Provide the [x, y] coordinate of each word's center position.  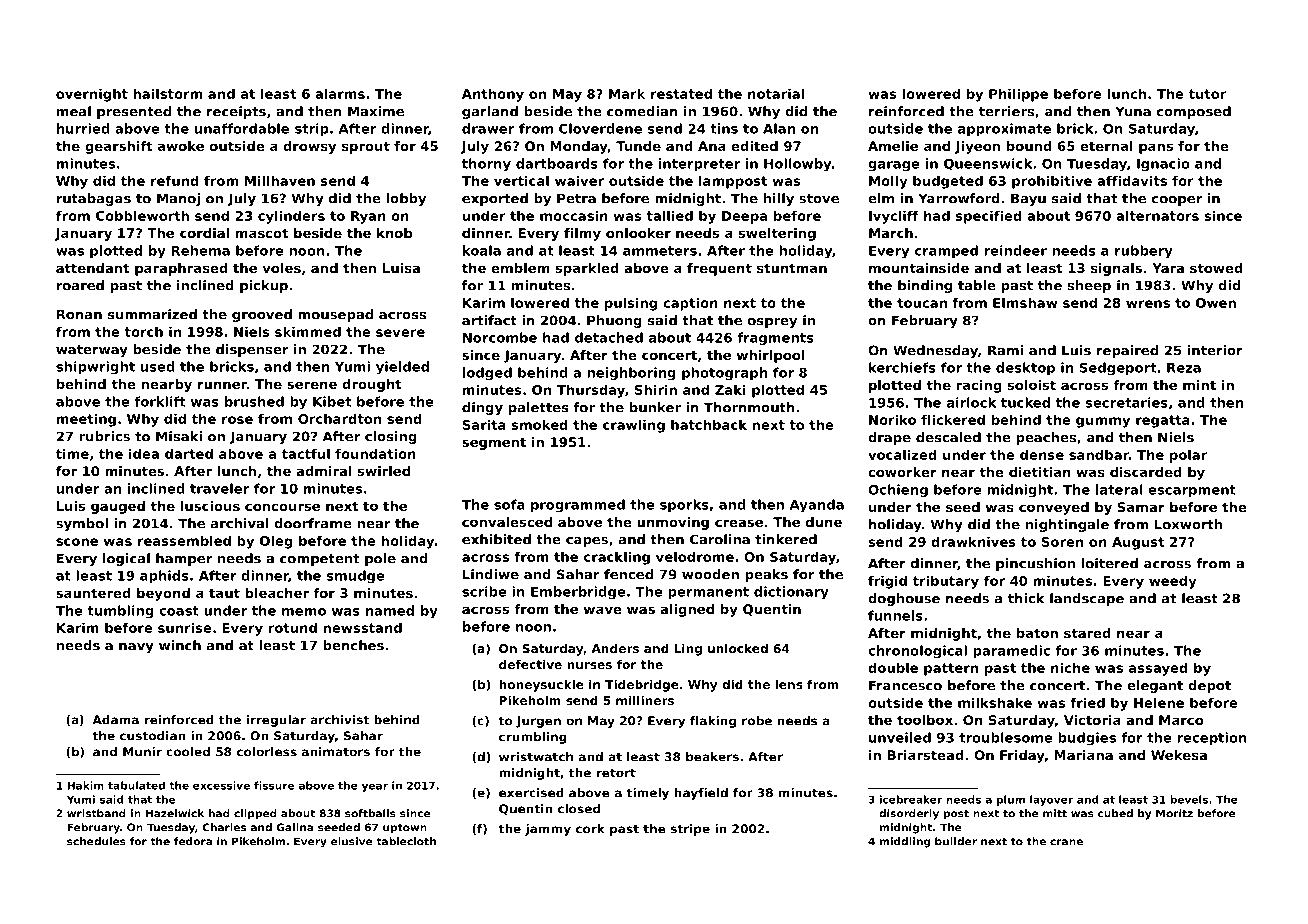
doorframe [313, 523]
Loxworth [1188, 524]
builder [956, 841]
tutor [1207, 94]
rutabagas [94, 199]
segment [494, 443]
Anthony [493, 95]
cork [590, 829]
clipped [255, 814]
